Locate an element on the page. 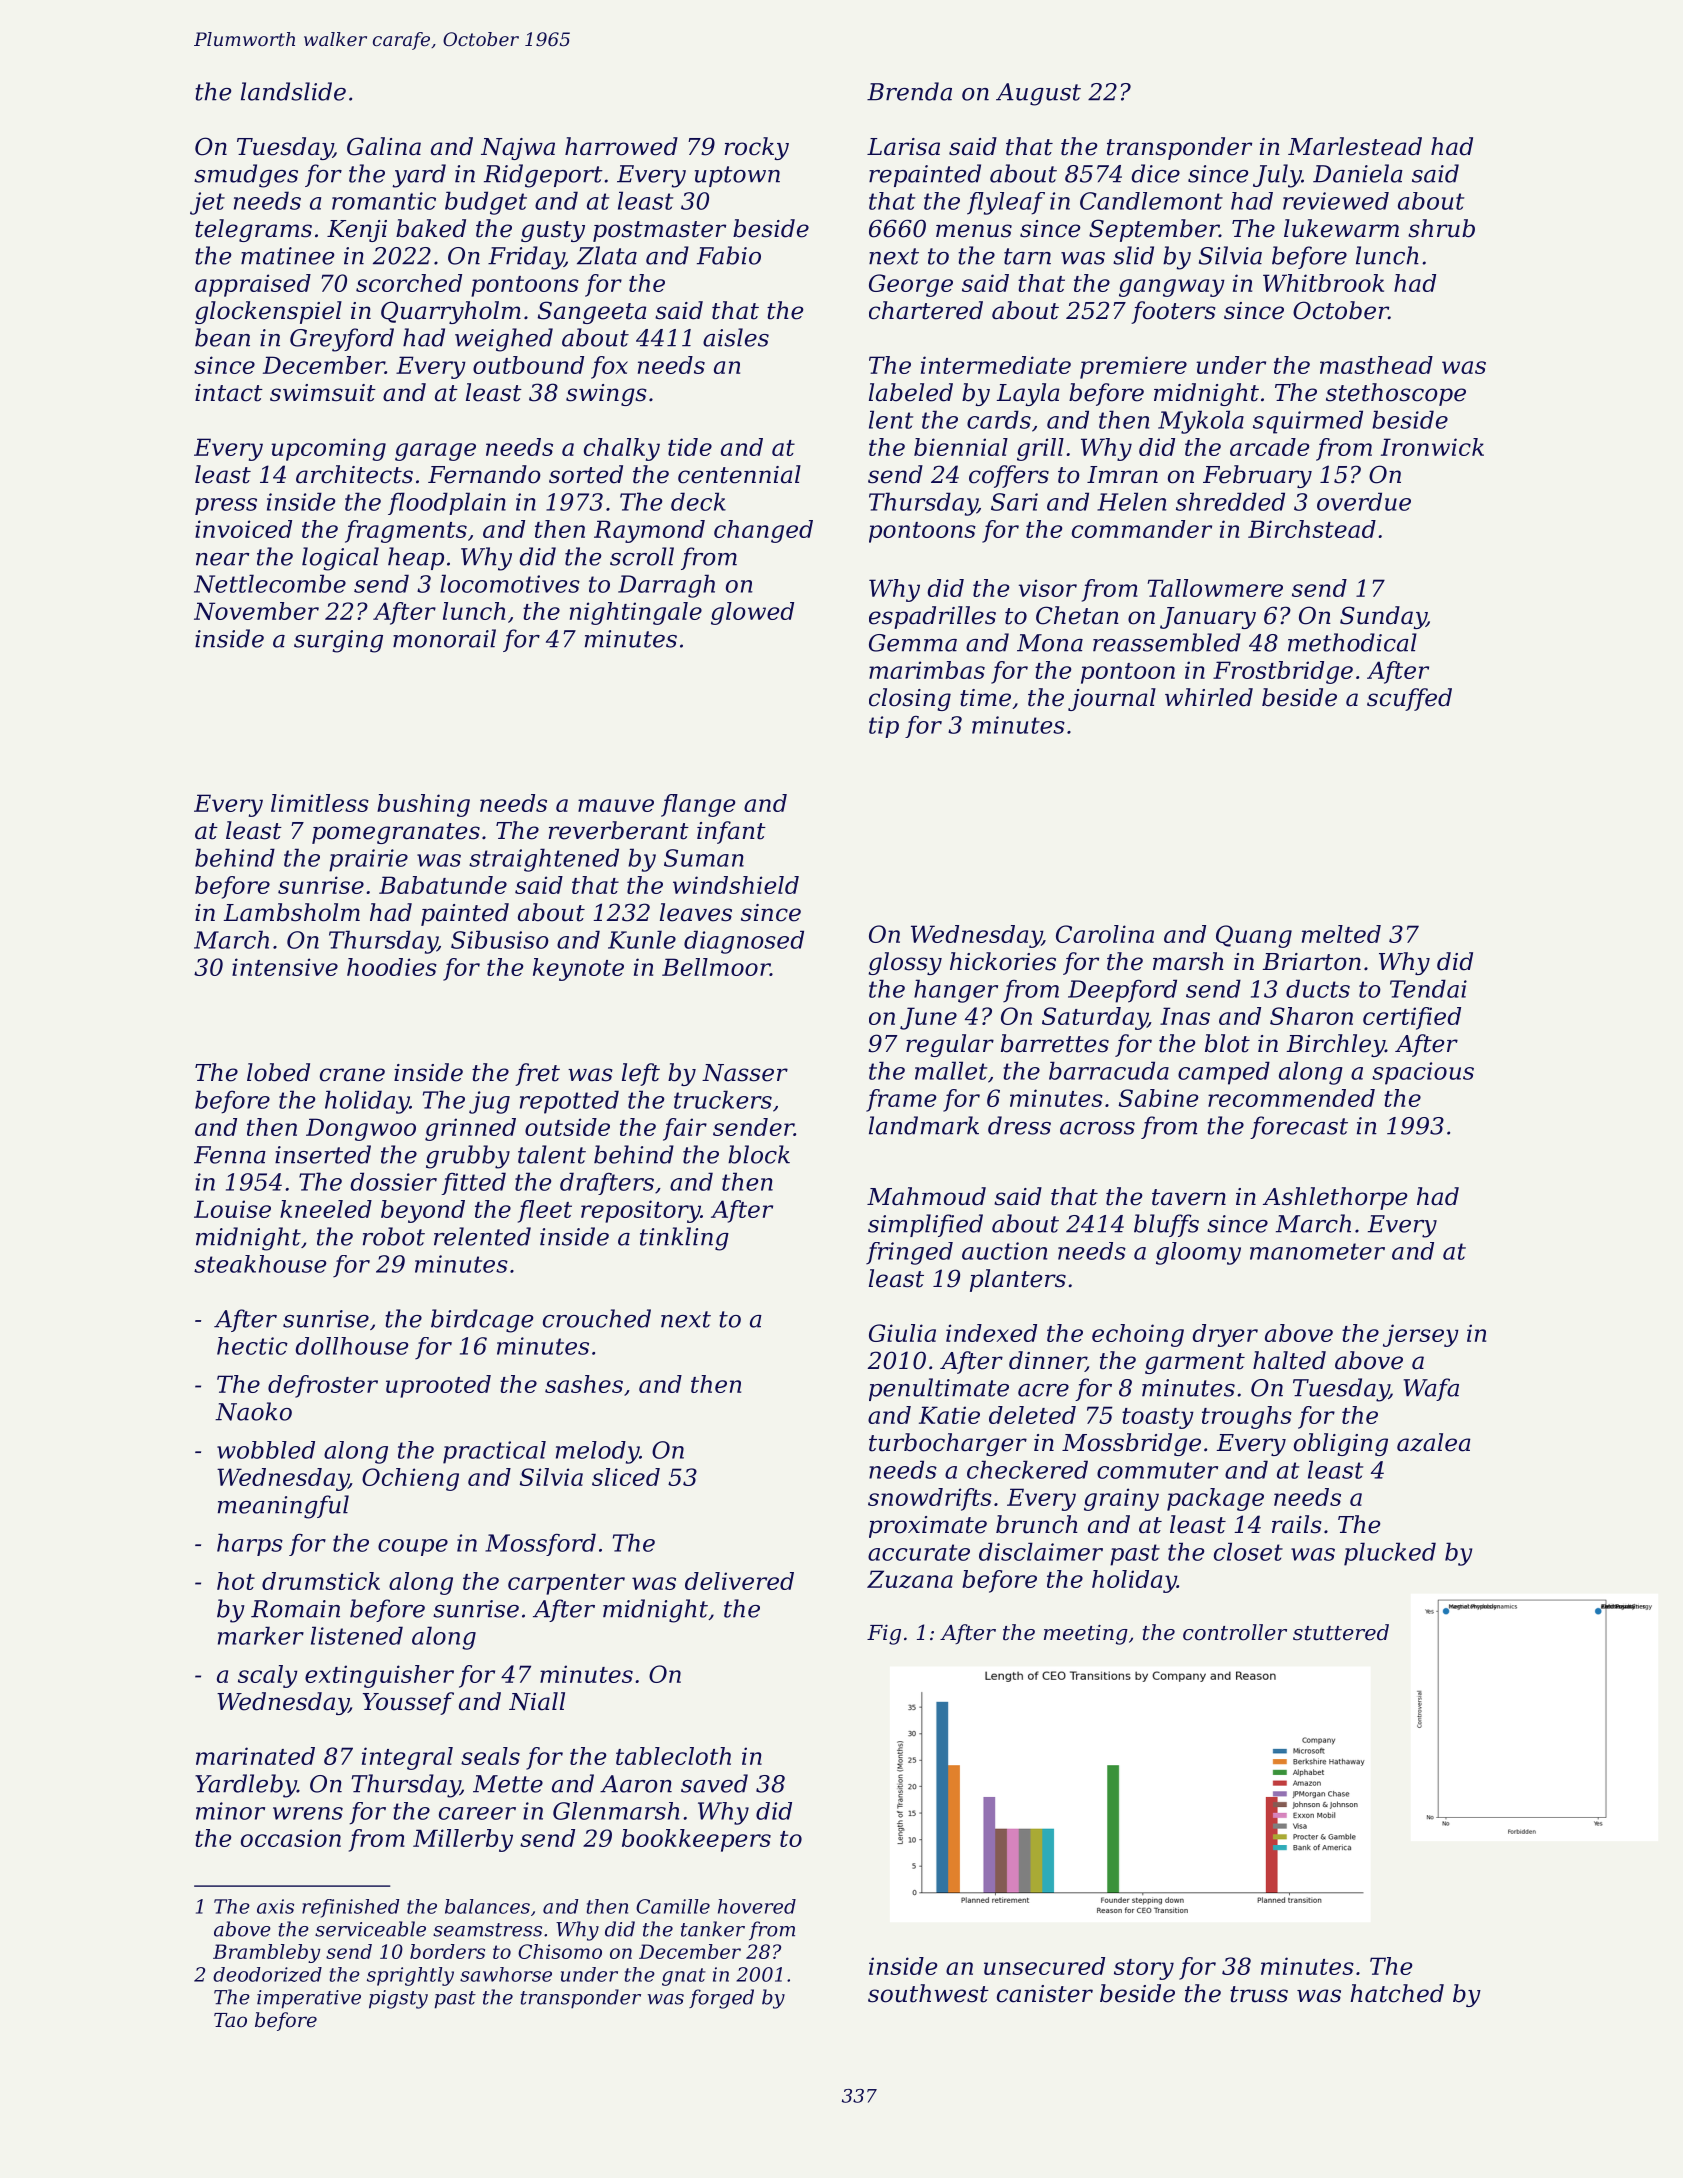  gnat is located at coordinates (684, 1977).
